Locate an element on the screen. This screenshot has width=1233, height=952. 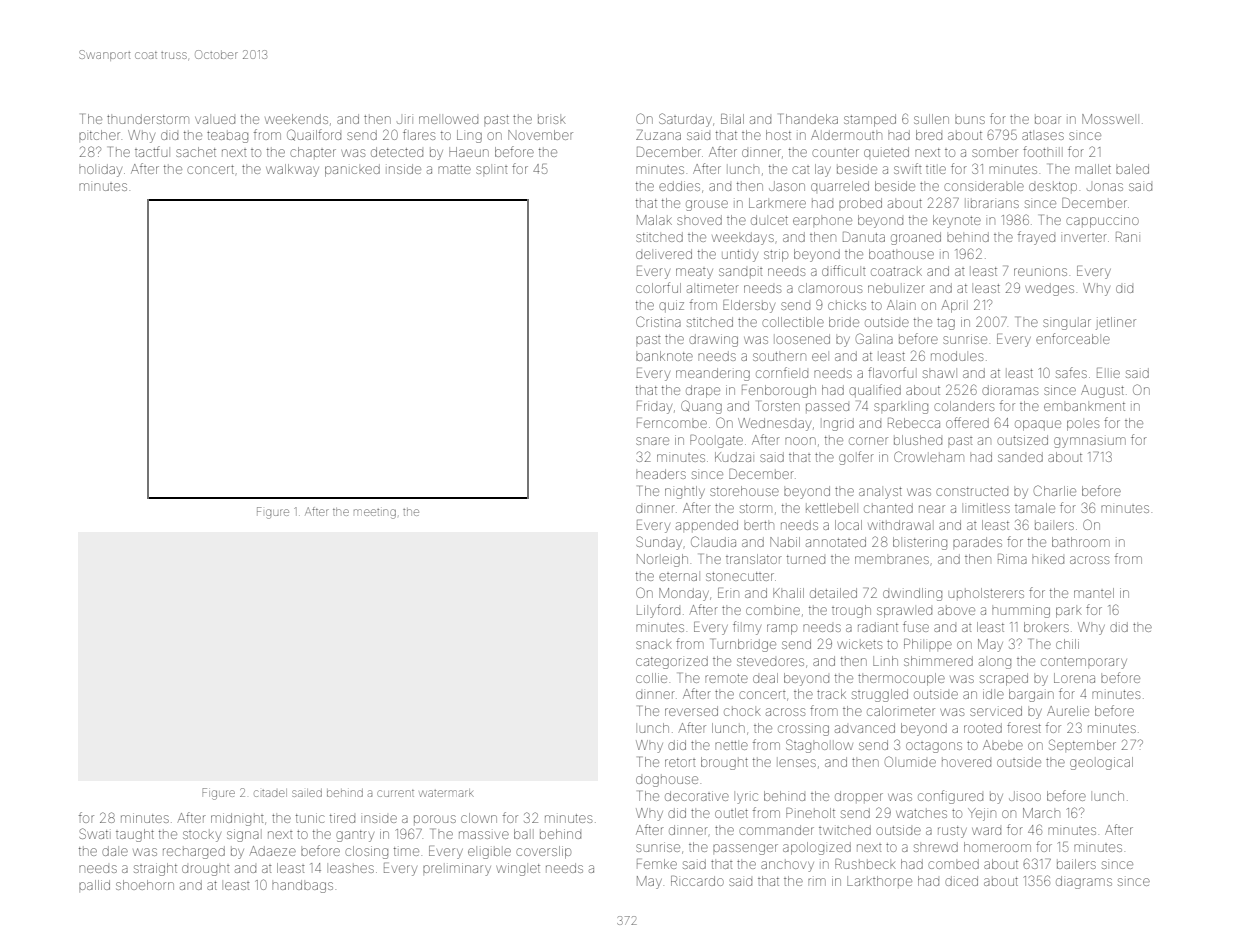
Riccardo is located at coordinates (697, 881).
